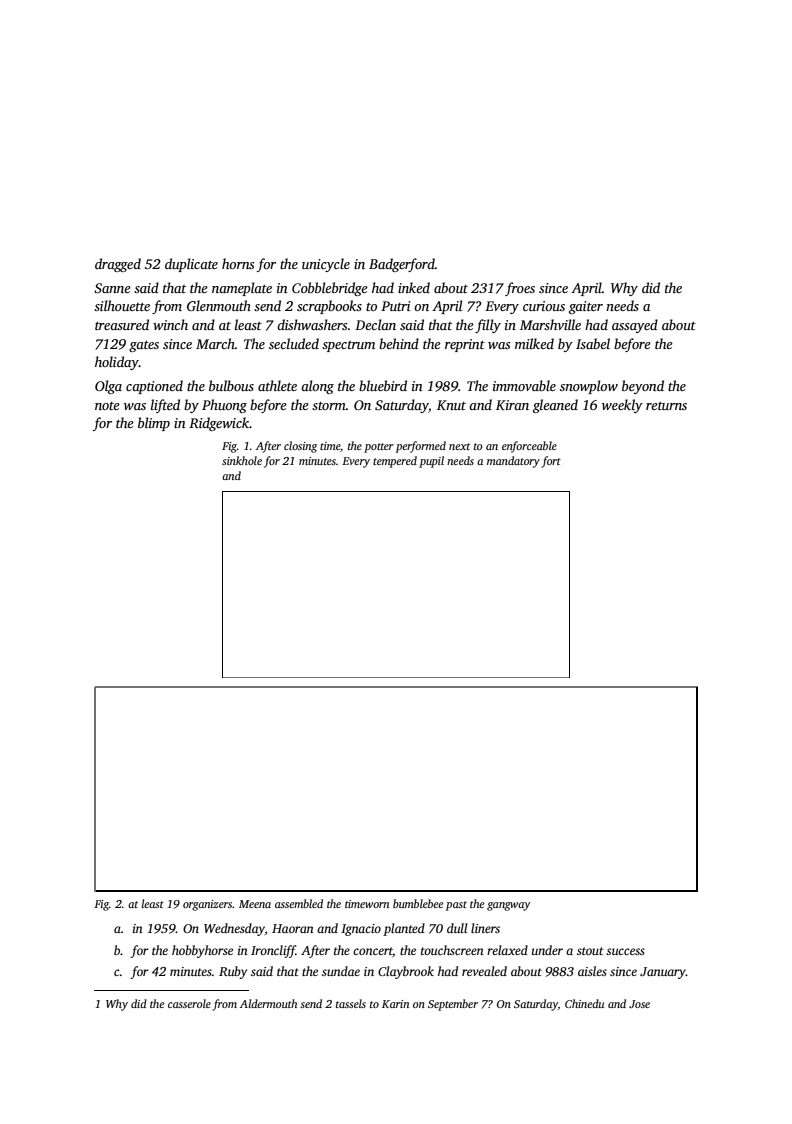  Describe the element at coordinates (189, 1003) in the screenshot. I see `casserole` at that location.
